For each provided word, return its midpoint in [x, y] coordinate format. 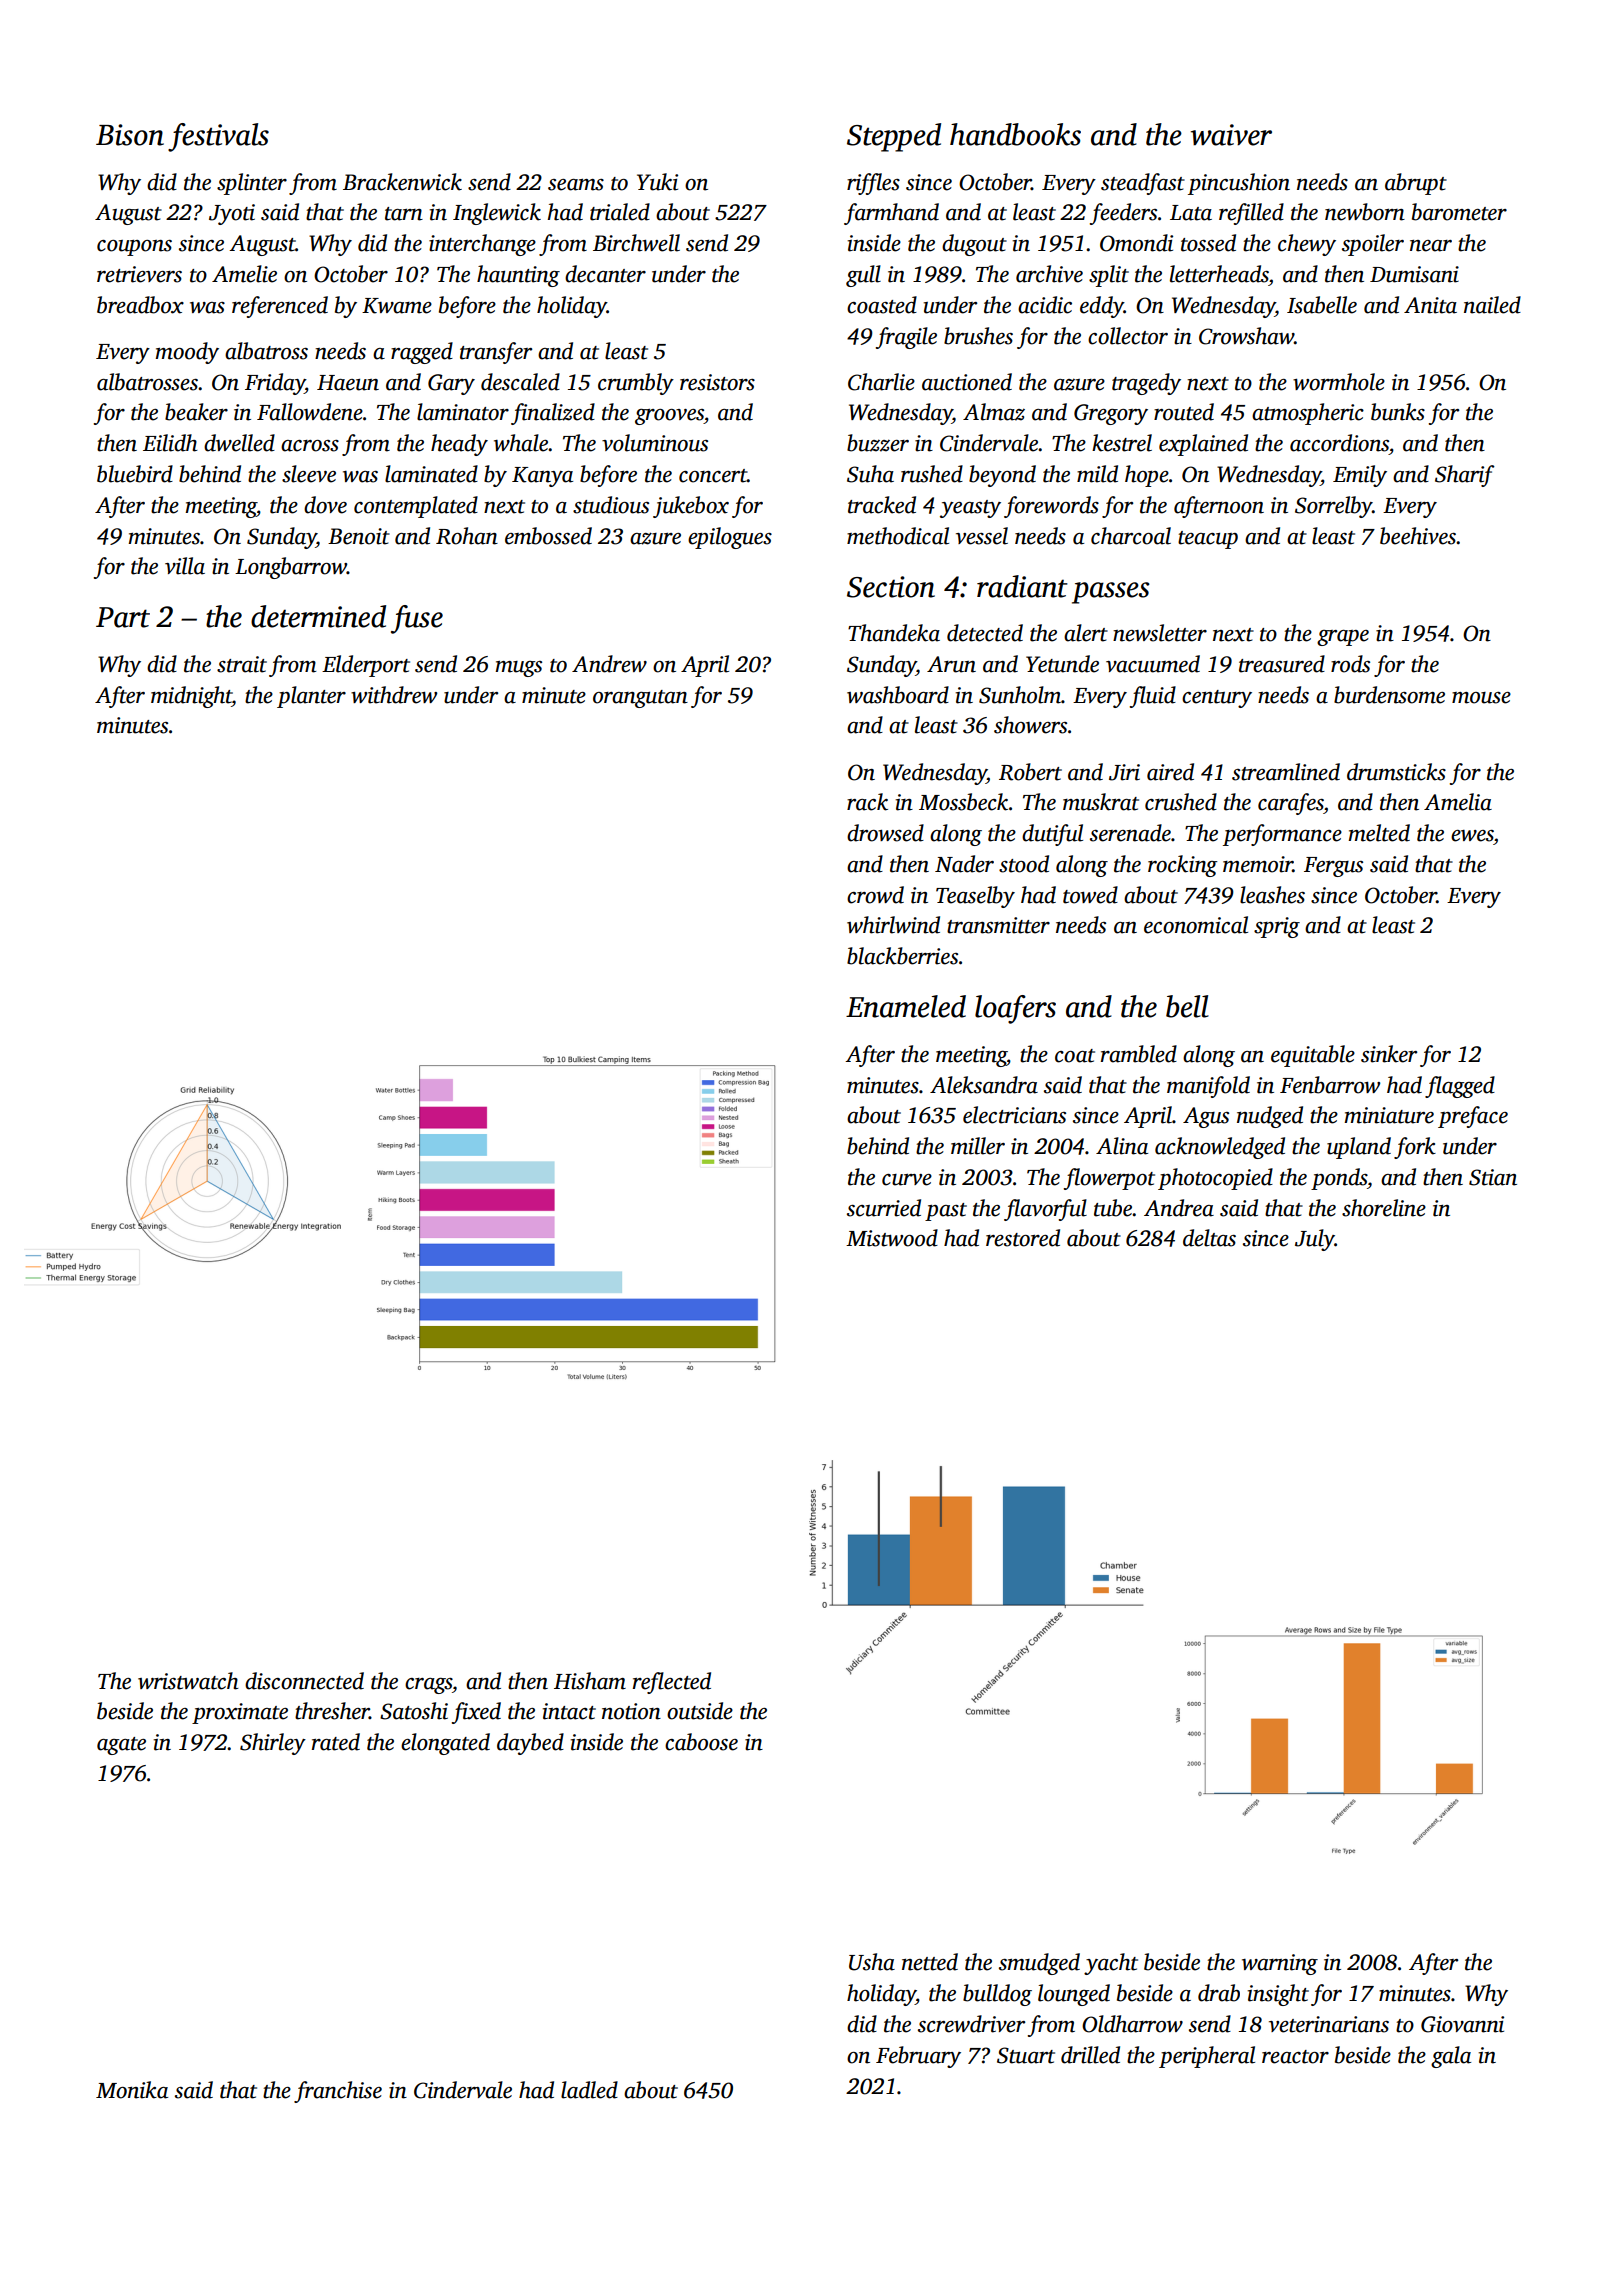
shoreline [1384, 1208]
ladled [589, 2090]
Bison [130, 135]
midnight [191, 697]
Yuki [657, 182]
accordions [1339, 443]
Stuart [1026, 2055]
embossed [548, 536]
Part [123, 617]
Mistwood [892, 1238]
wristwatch [188, 1681]
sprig [1277, 927]
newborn [1365, 212]
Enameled [906, 1006]
